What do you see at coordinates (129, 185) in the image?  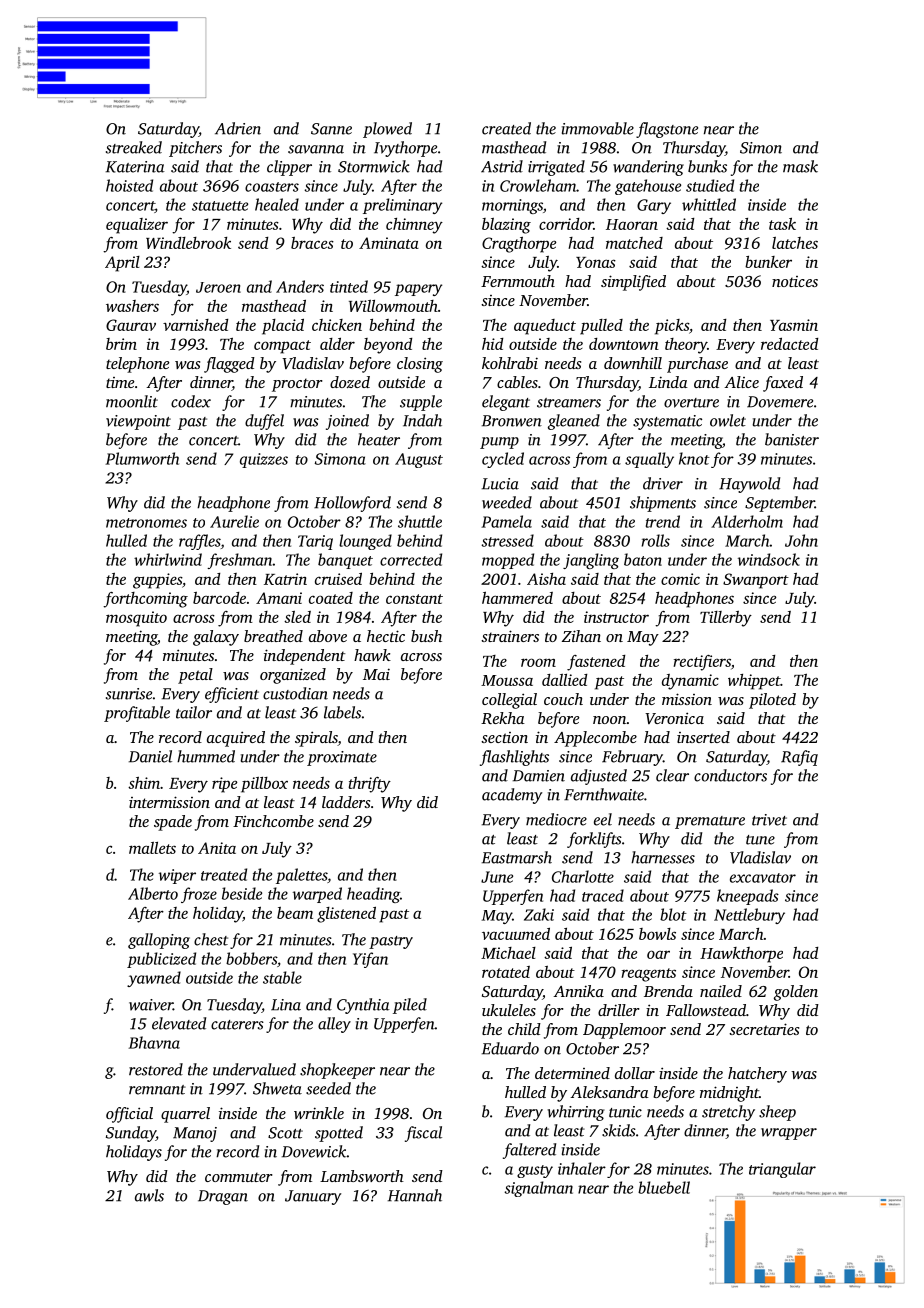 I see `hoisted` at bounding box center [129, 185].
